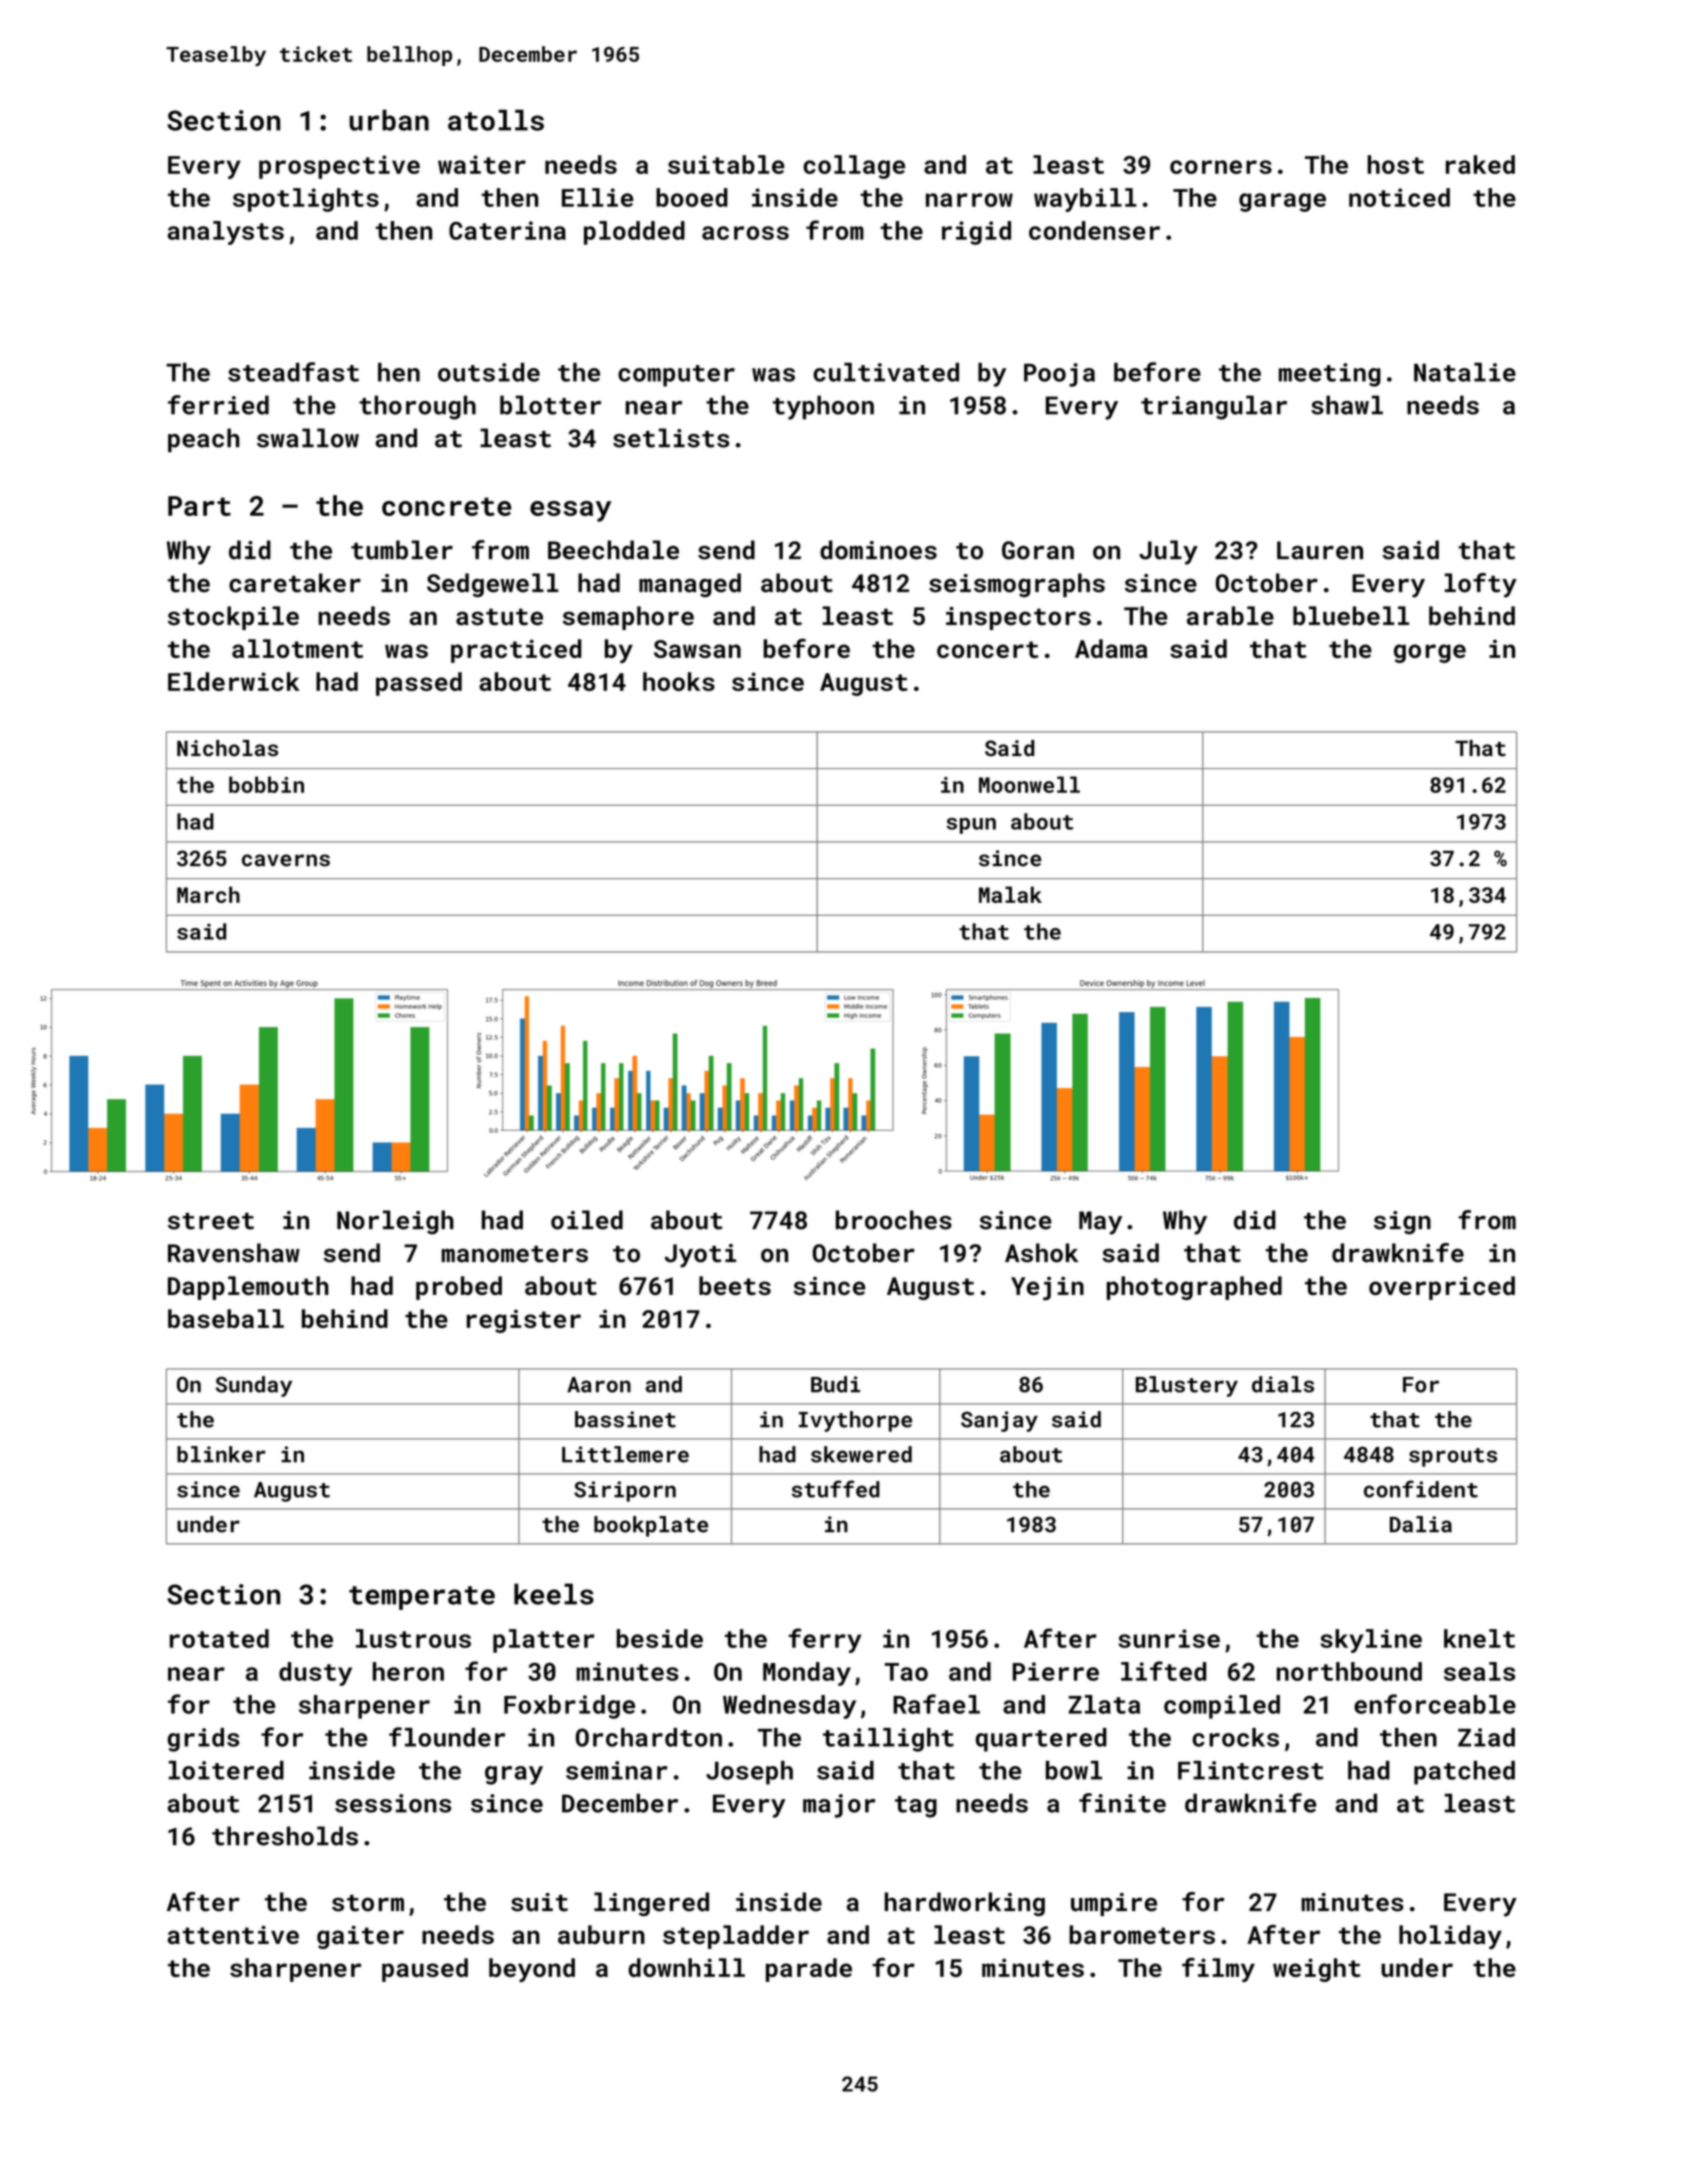  I want to click on urban, so click(389, 120).
